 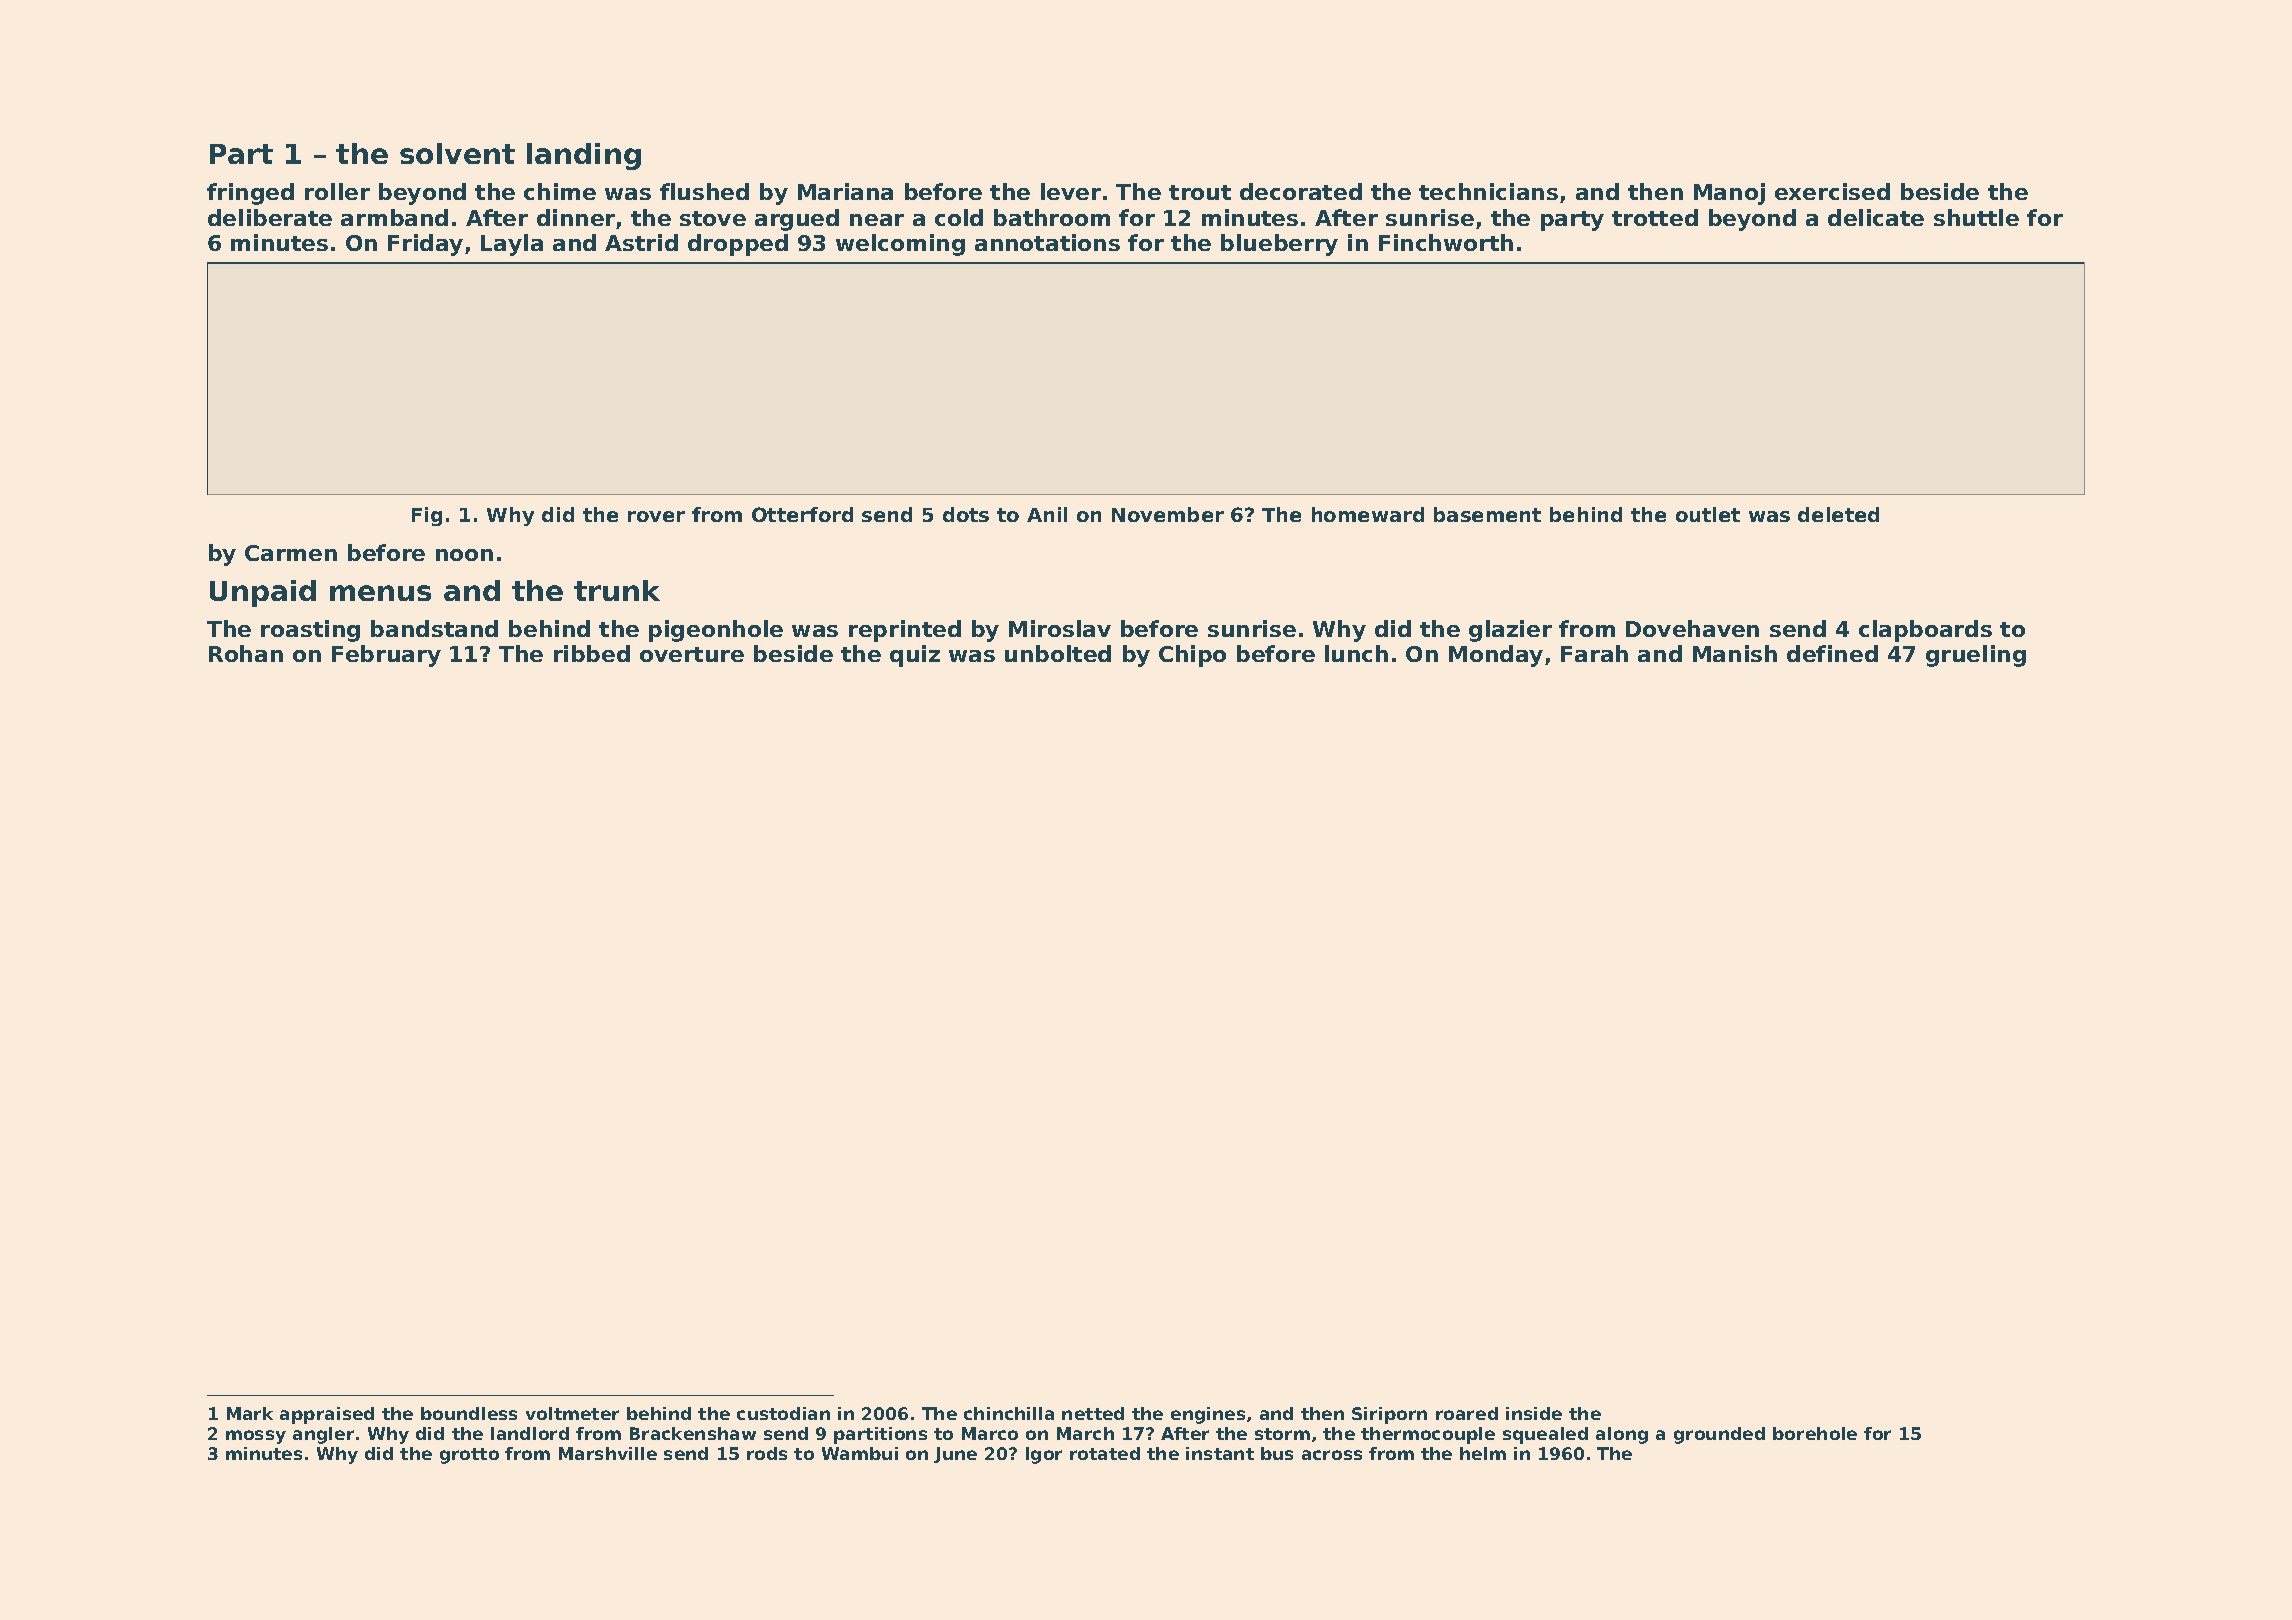 What do you see at coordinates (1838, 514) in the screenshot?
I see `deleted` at bounding box center [1838, 514].
